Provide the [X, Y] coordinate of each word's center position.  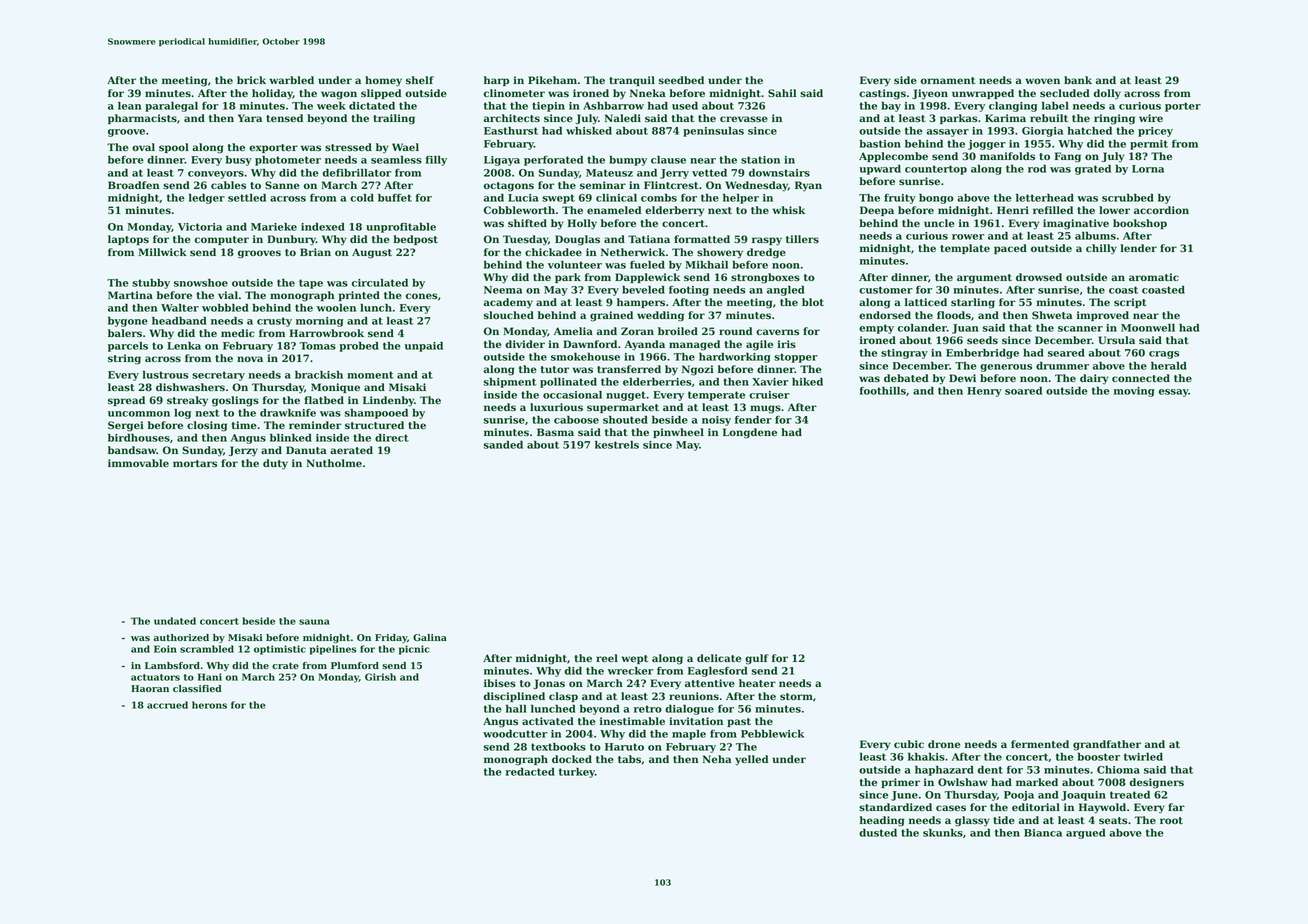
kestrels [617, 445]
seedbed [681, 80]
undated [175, 621]
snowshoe [201, 283]
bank [1078, 80]
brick [251, 80]
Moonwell [1148, 328]
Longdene [750, 433]
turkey [577, 773]
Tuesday [525, 240]
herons [209, 705]
